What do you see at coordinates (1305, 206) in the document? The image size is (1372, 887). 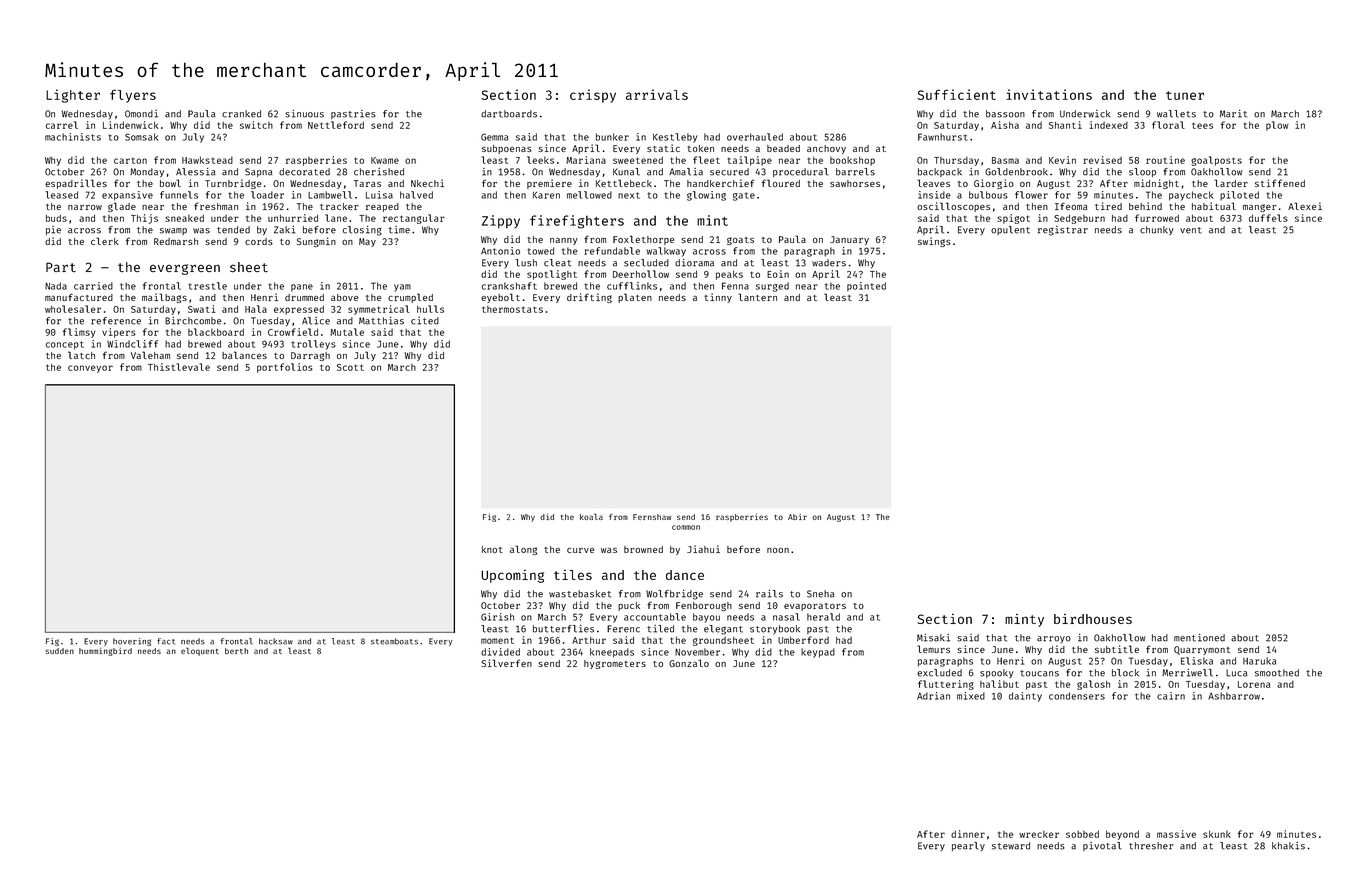 I see `Alexei` at bounding box center [1305, 206].
